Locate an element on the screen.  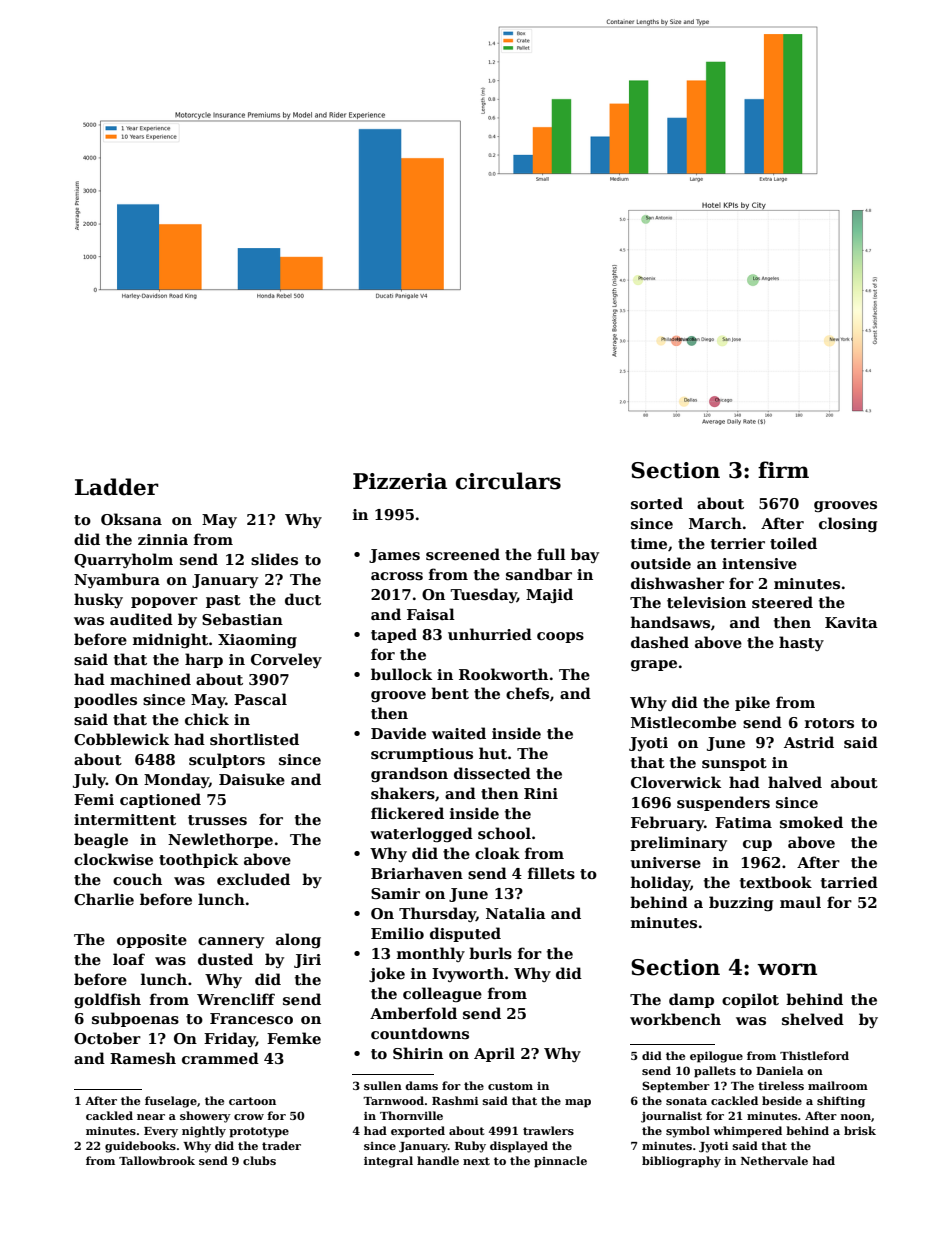
circulars is located at coordinates (508, 481).
